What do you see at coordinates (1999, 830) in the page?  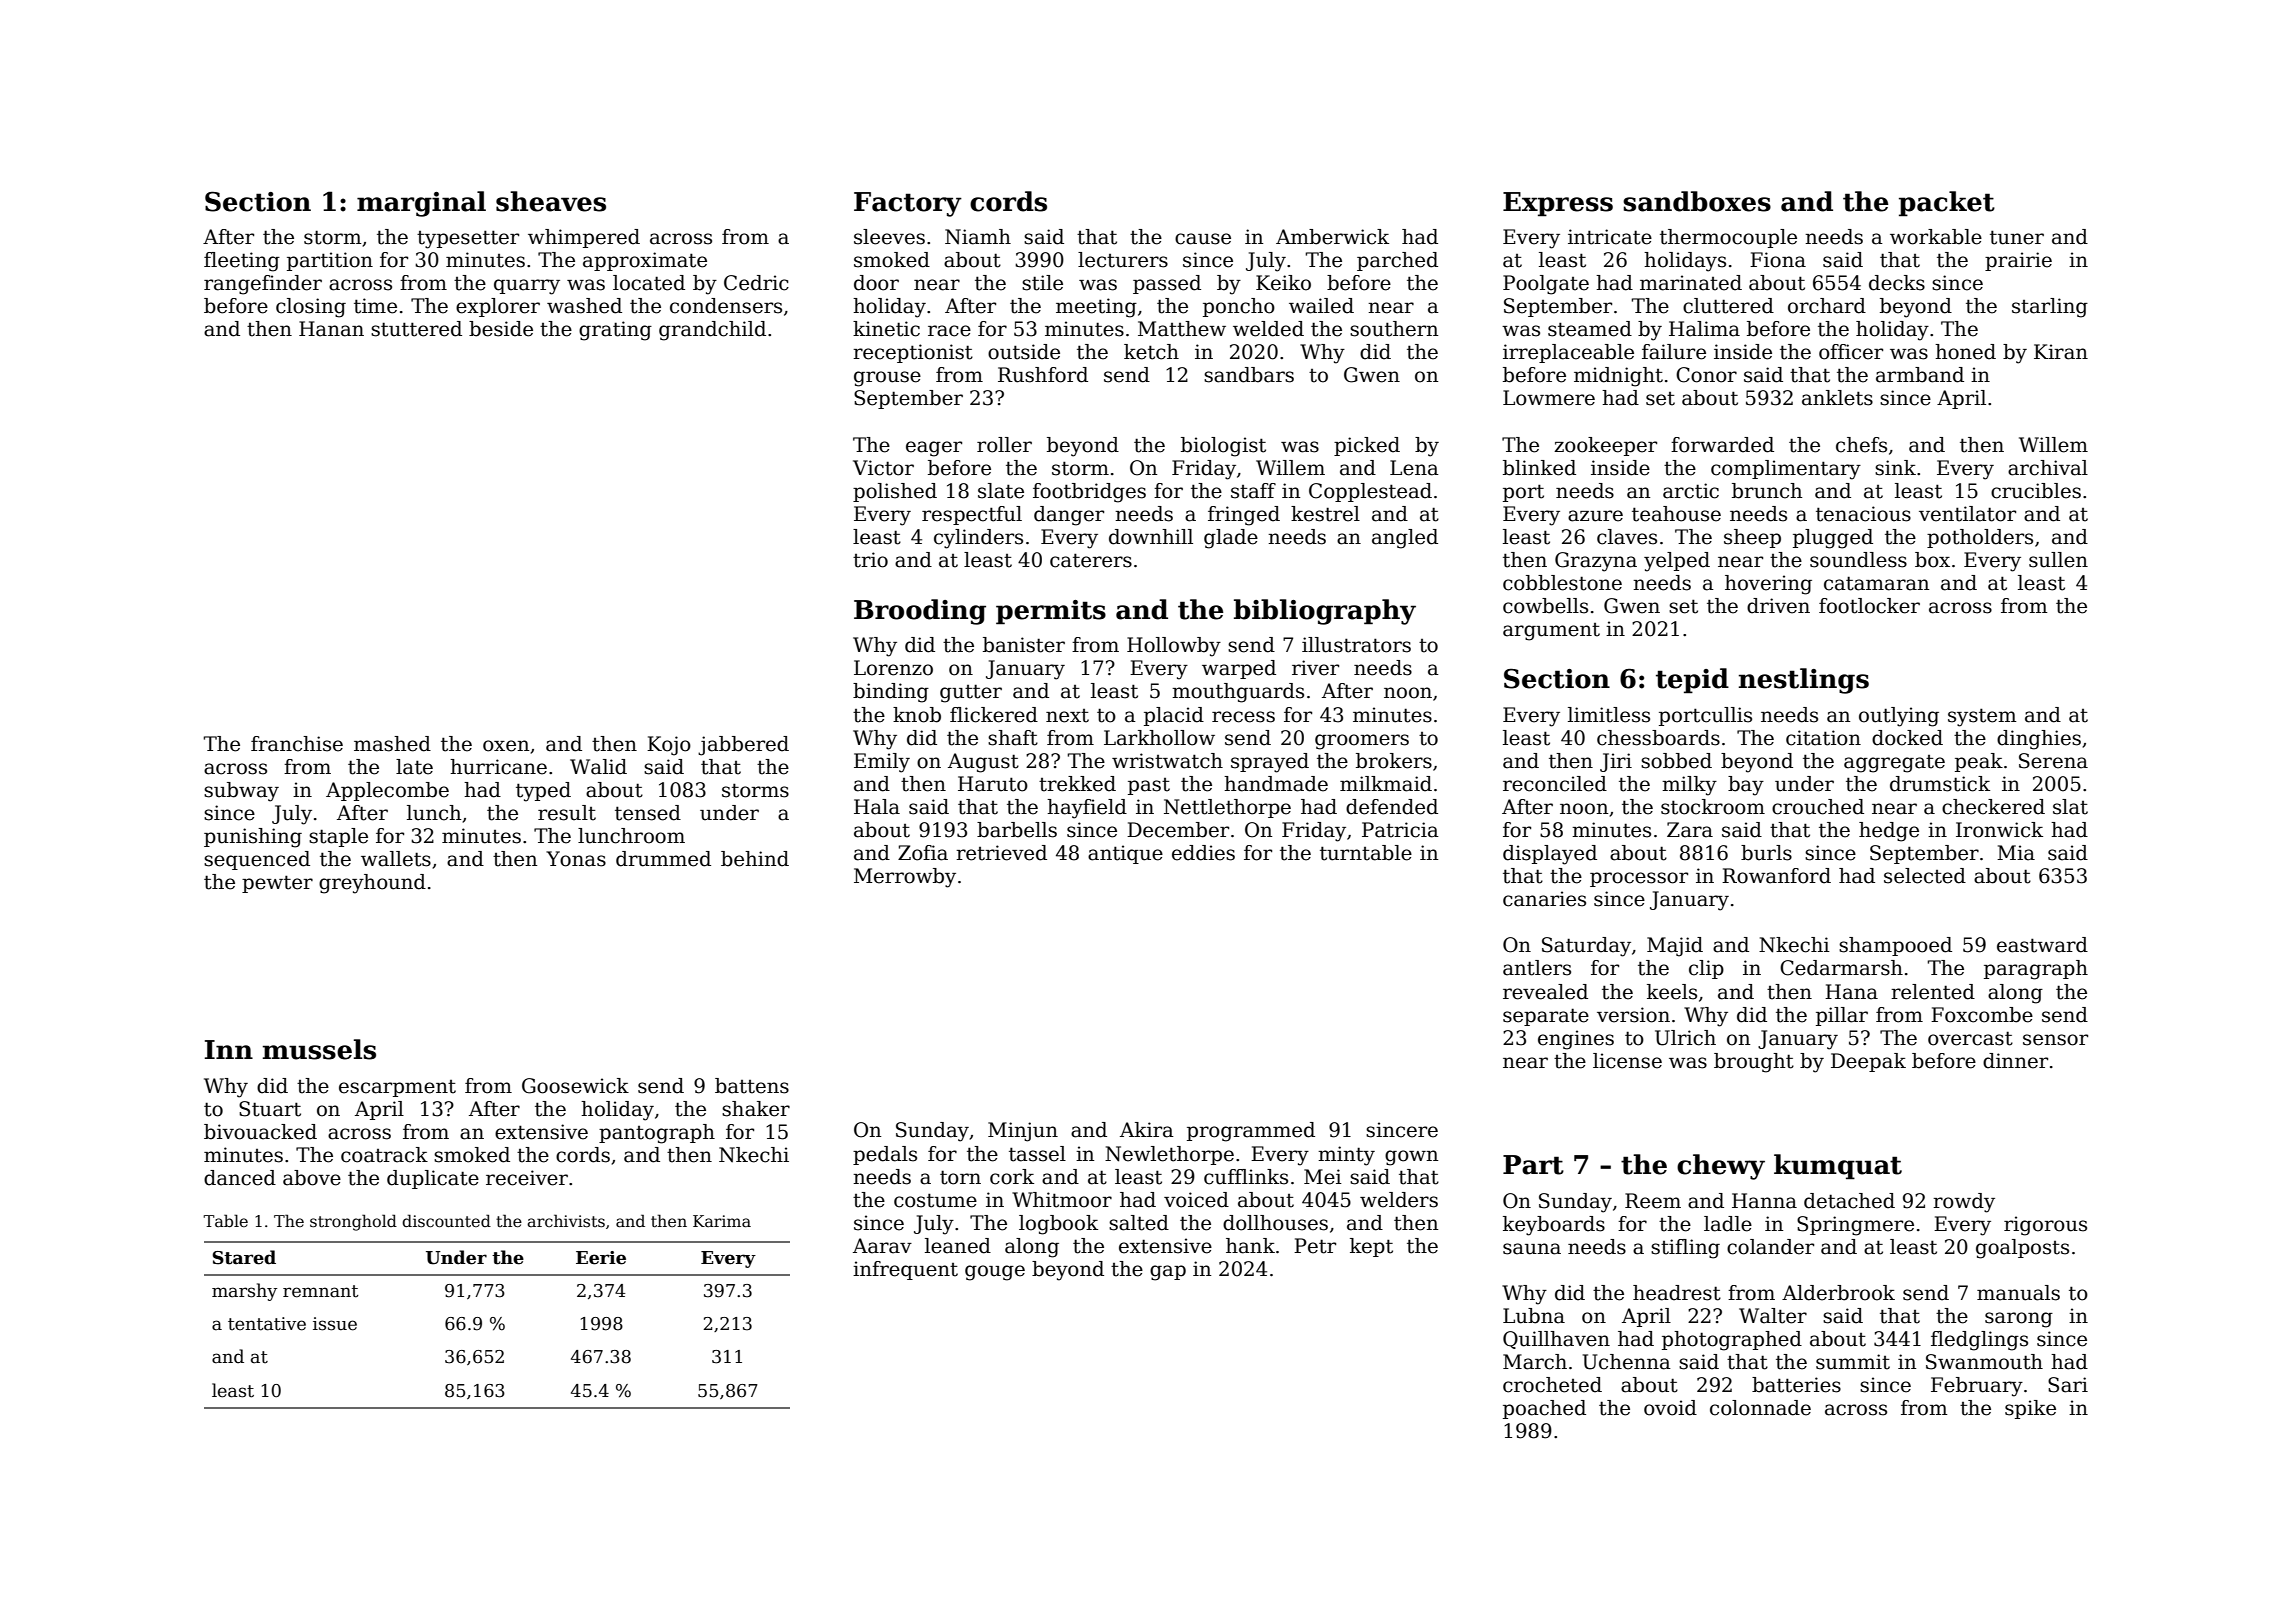 I see `Ironwick` at bounding box center [1999, 830].
